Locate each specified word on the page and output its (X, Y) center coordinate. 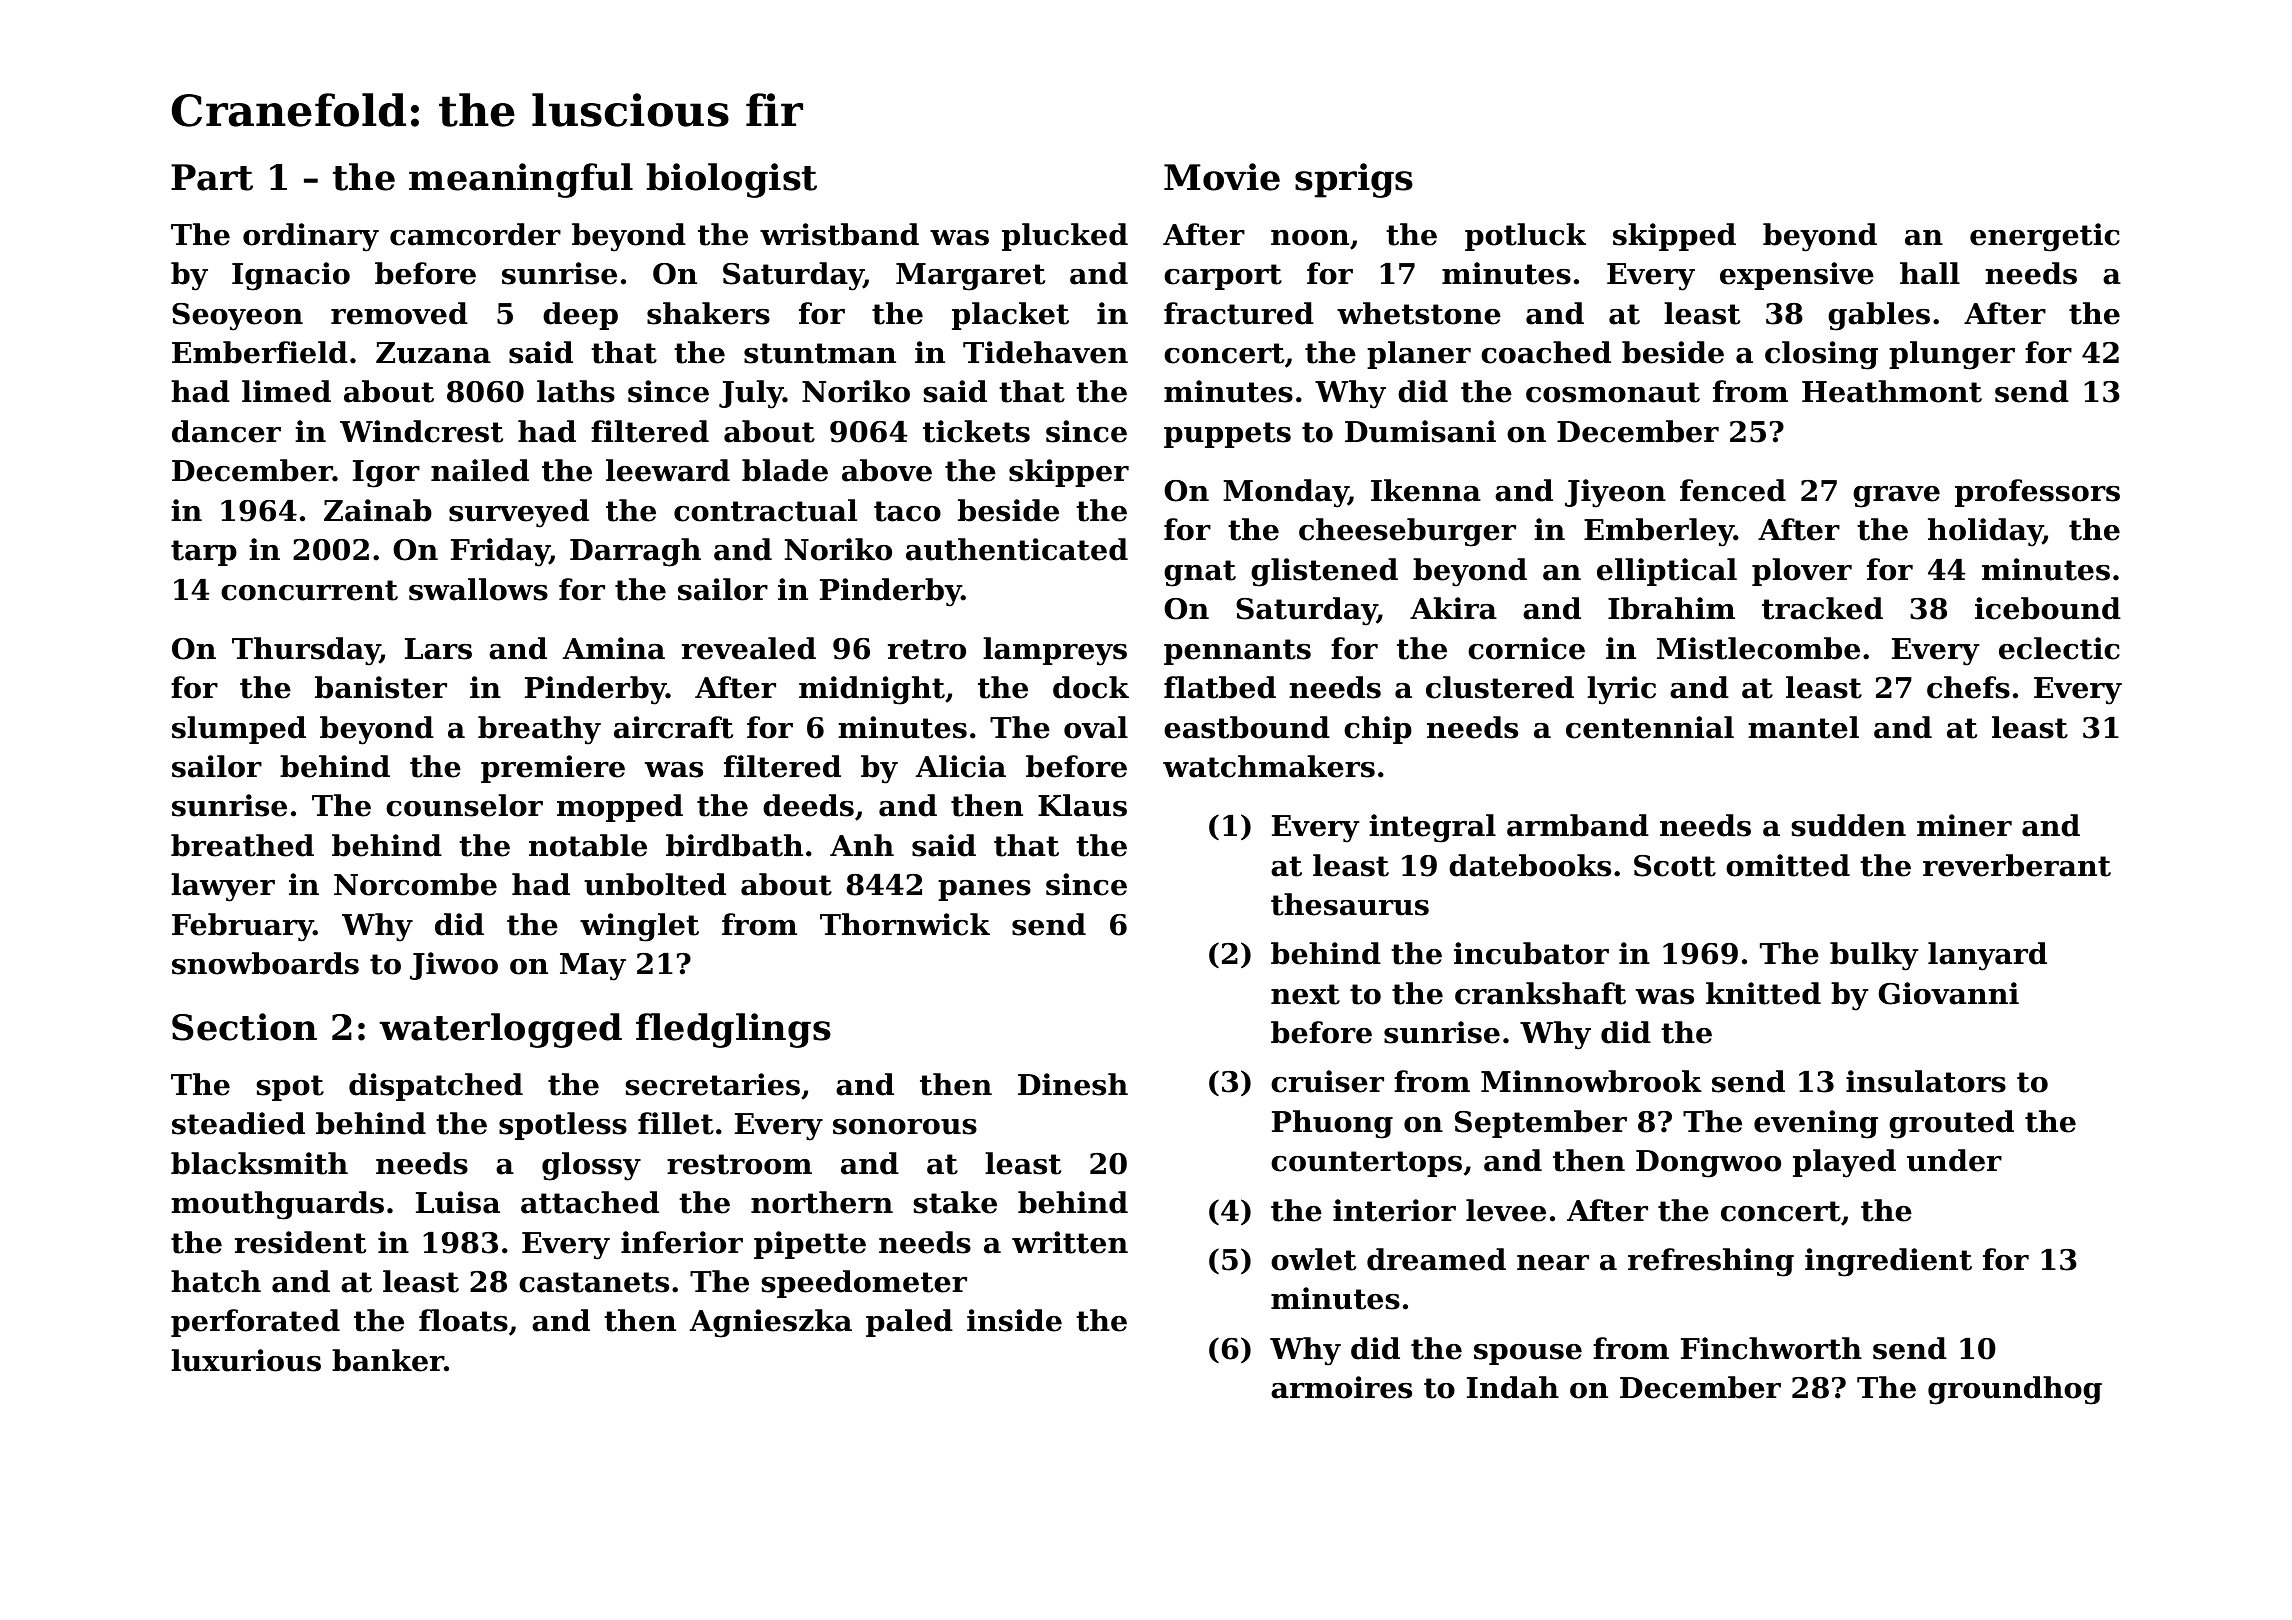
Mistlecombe (1758, 648)
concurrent (309, 590)
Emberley (1659, 532)
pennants (1237, 652)
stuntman (820, 353)
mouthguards (277, 1205)
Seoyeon (237, 317)
